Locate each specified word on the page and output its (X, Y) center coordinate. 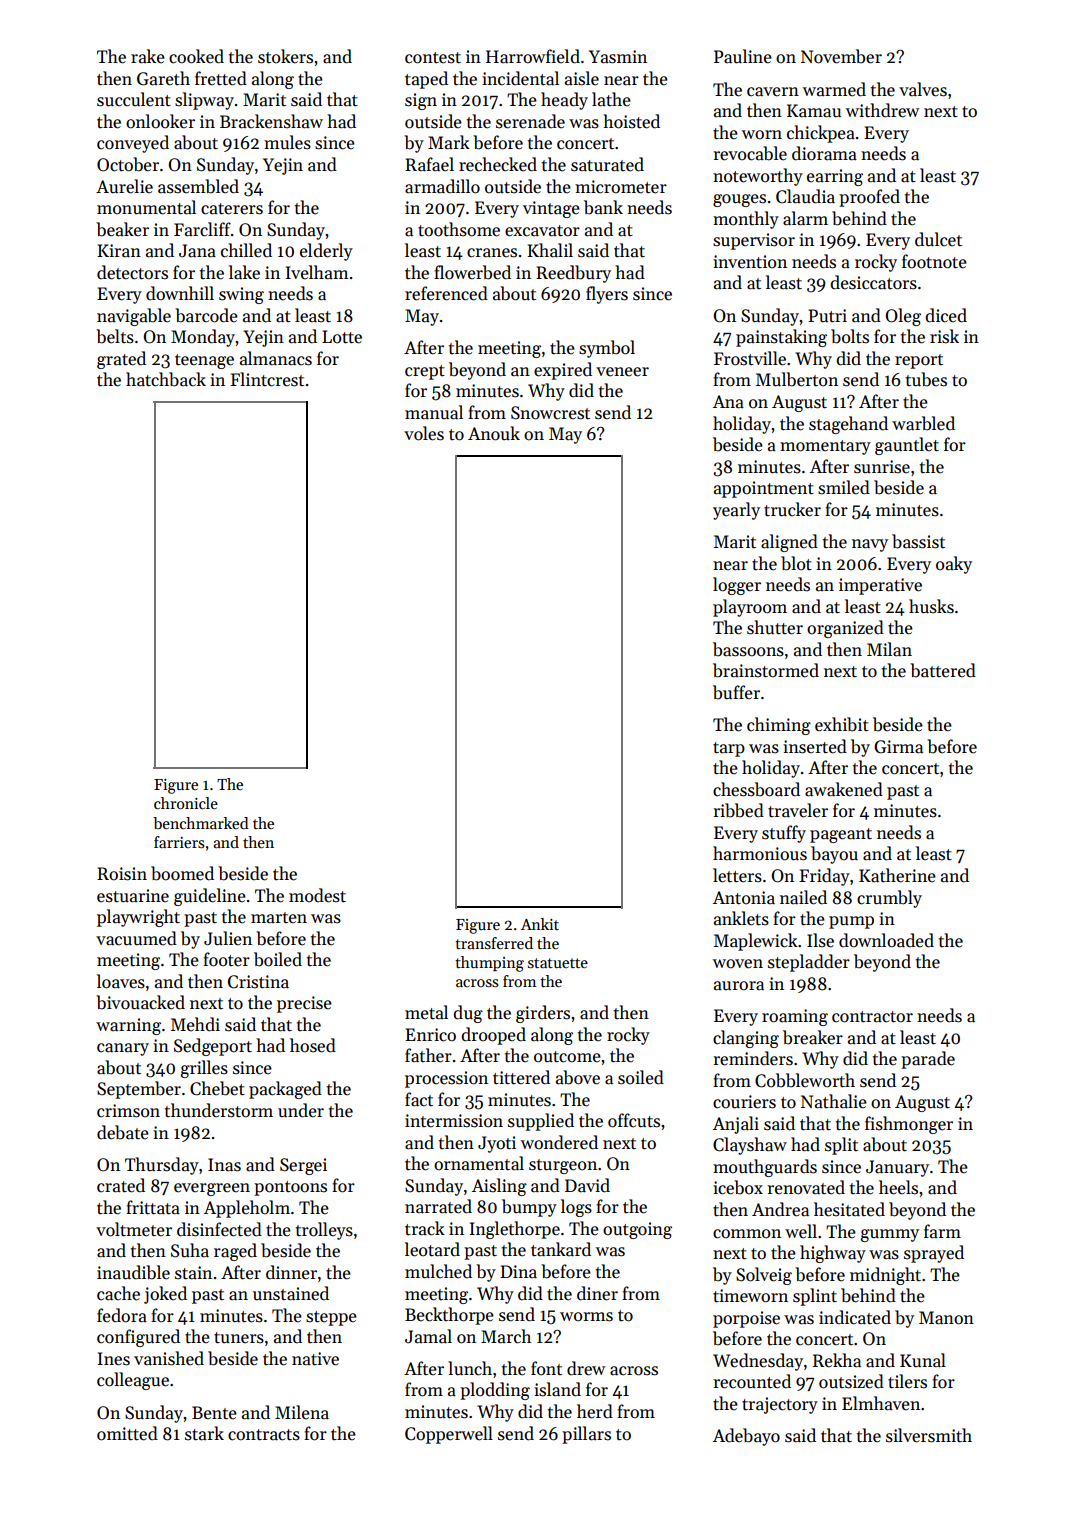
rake (148, 56)
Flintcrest (267, 379)
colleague (133, 1381)
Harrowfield (533, 56)
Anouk (494, 433)
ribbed (738, 810)
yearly (736, 511)
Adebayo (746, 1437)
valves (923, 89)
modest (317, 895)
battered (943, 670)
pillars (586, 1435)
